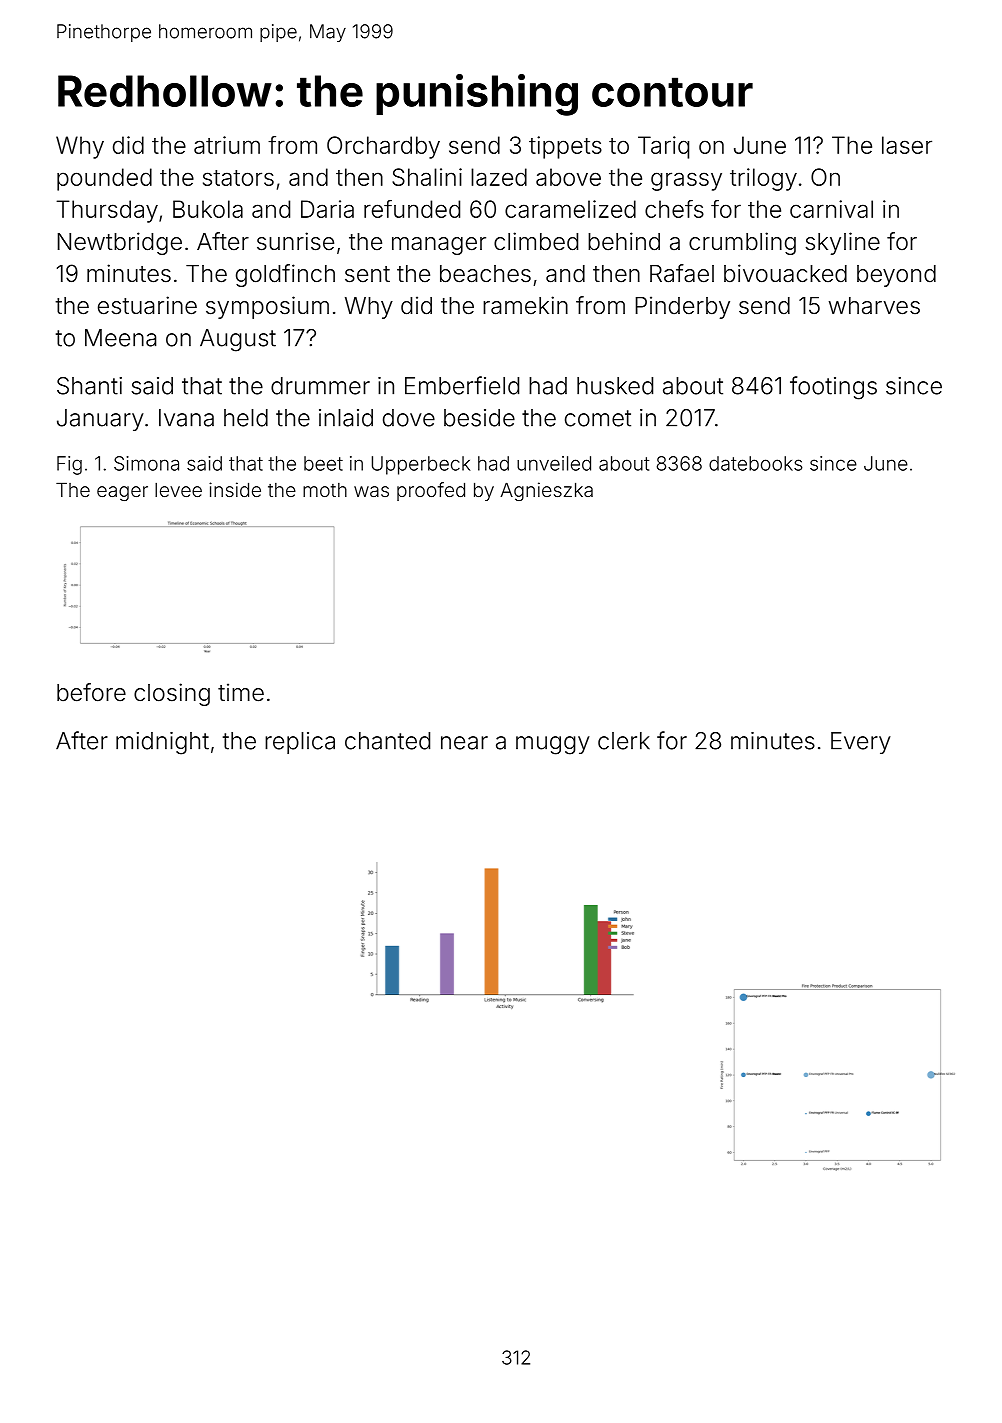  Describe the element at coordinates (178, 490) in the screenshot. I see `levee` at that location.
